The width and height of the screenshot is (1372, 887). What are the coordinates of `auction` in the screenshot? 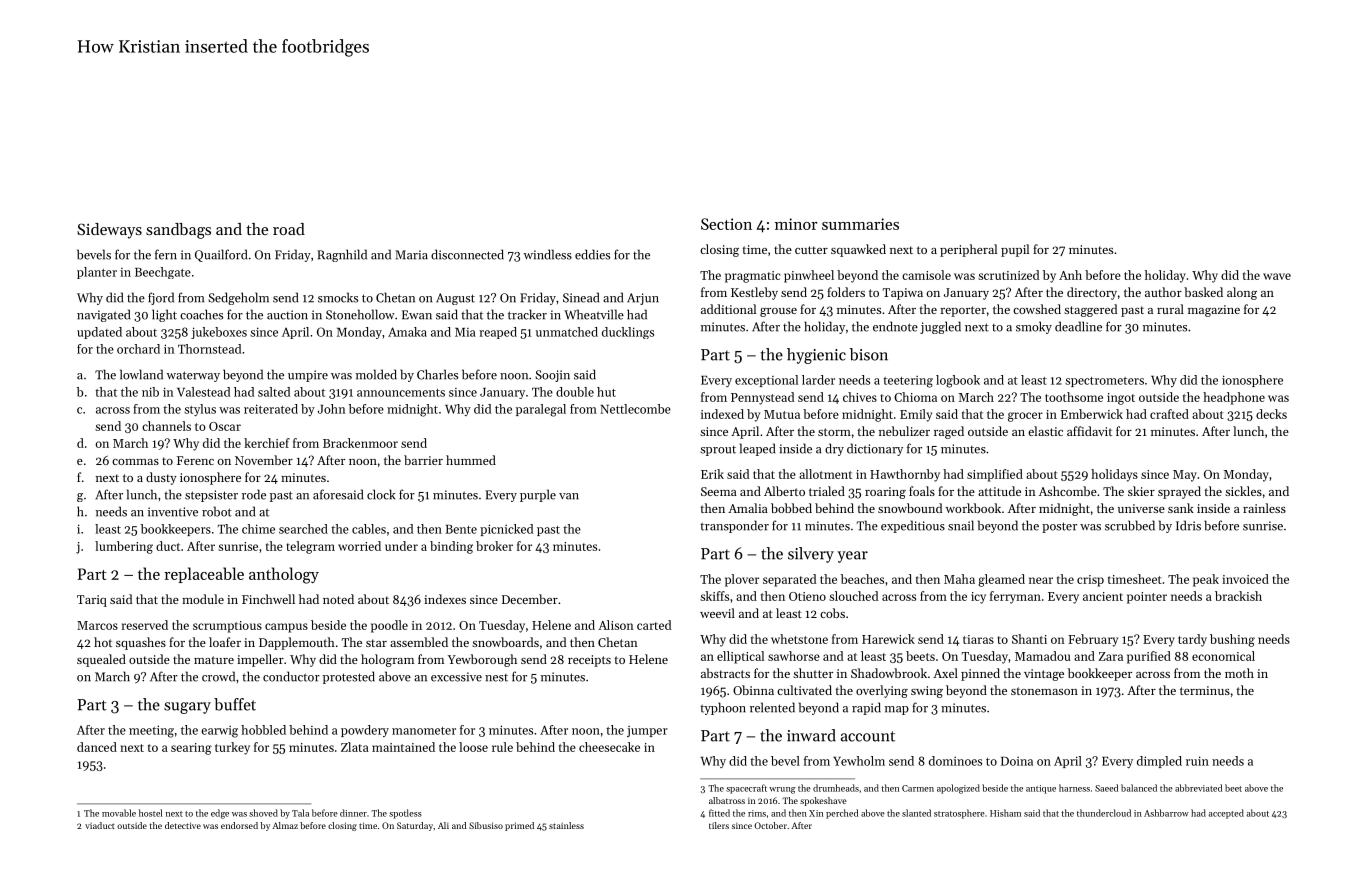 It's located at (287, 315).
